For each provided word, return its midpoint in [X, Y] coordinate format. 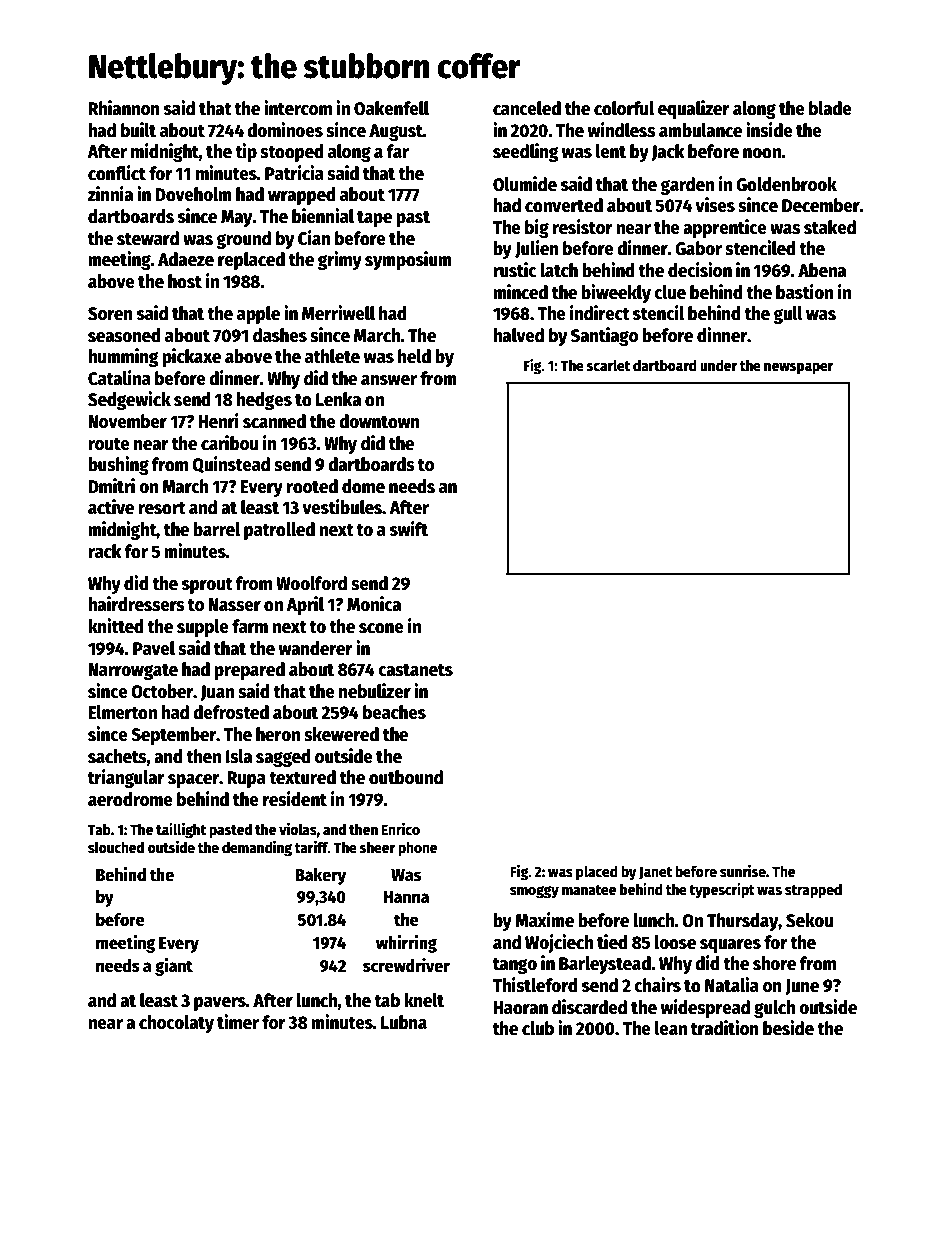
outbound [406, 777]
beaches [394, 712]
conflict [117, 173]
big [537, 228]
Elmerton [122, 712]
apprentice [725, 228]
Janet [655, 873]
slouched [116, 847]
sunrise [743, 871]
